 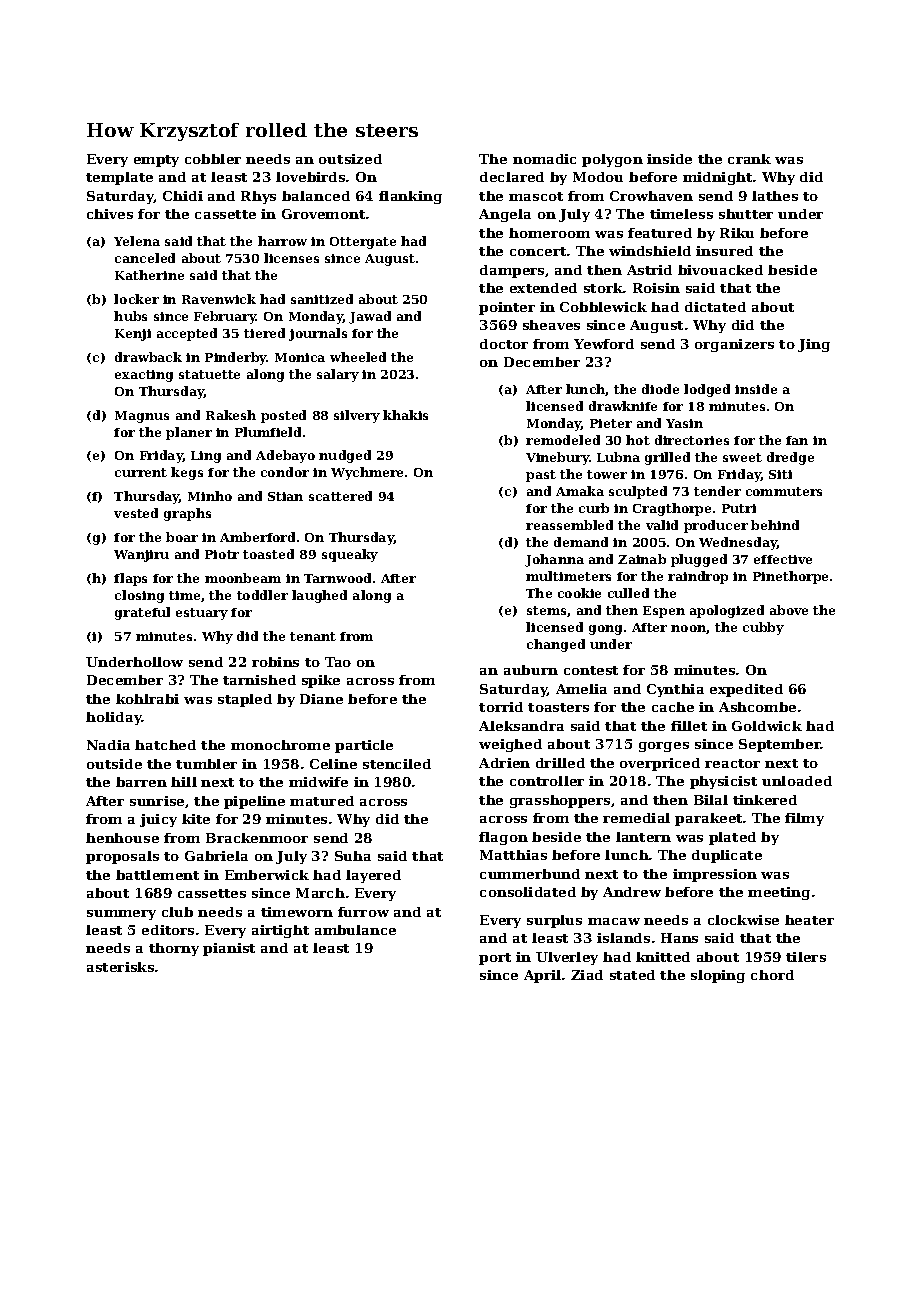 I want to click on producer, so click(x=716, y=526).
